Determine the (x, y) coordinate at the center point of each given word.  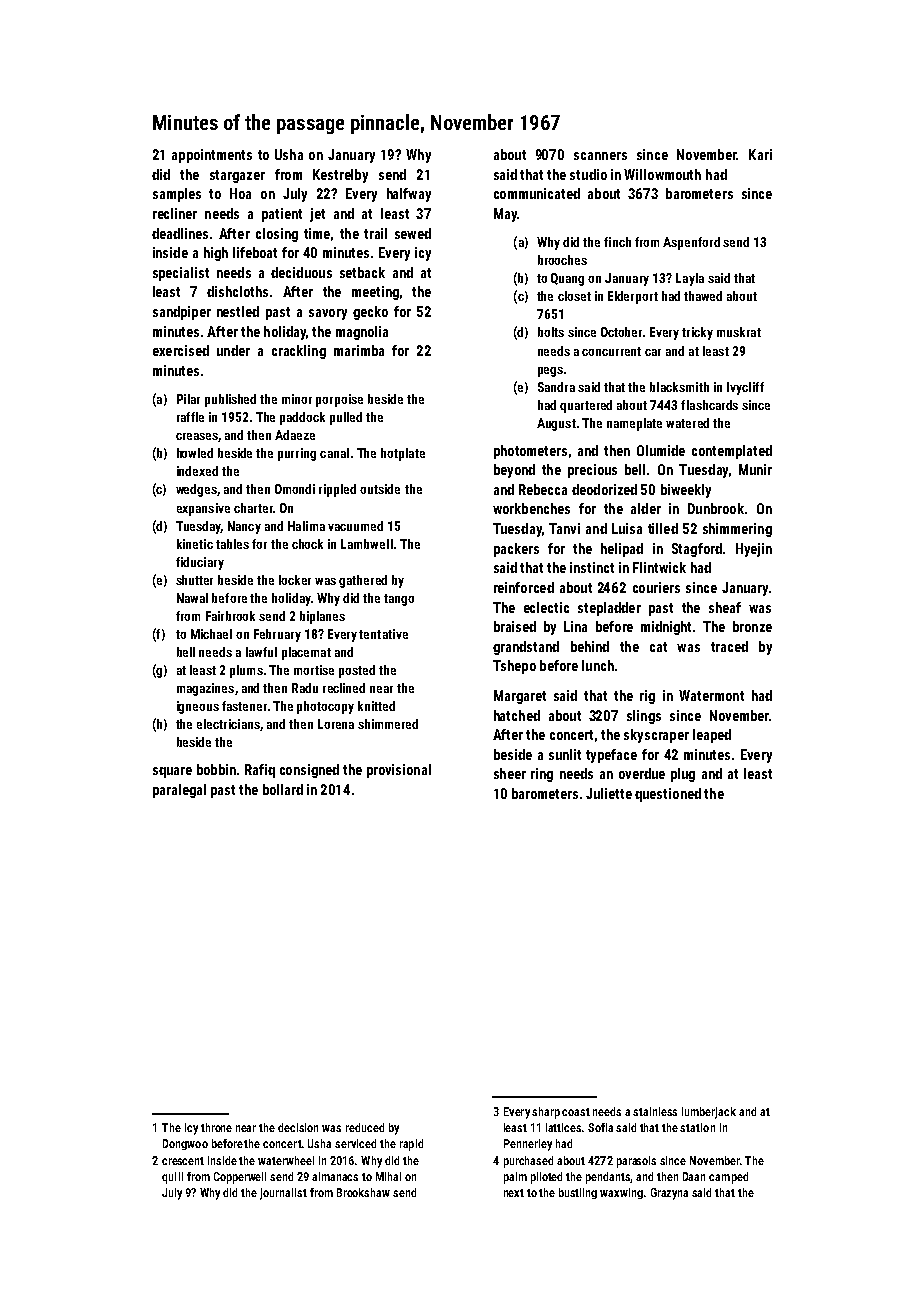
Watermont (711, 695)
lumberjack (709, 1113)
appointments (212, 156)
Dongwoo (185, 1144)
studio (588, 174)
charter (253, 508)
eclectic (546, 607)
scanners (600, 156)
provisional (399, 771)
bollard (283, 789)
